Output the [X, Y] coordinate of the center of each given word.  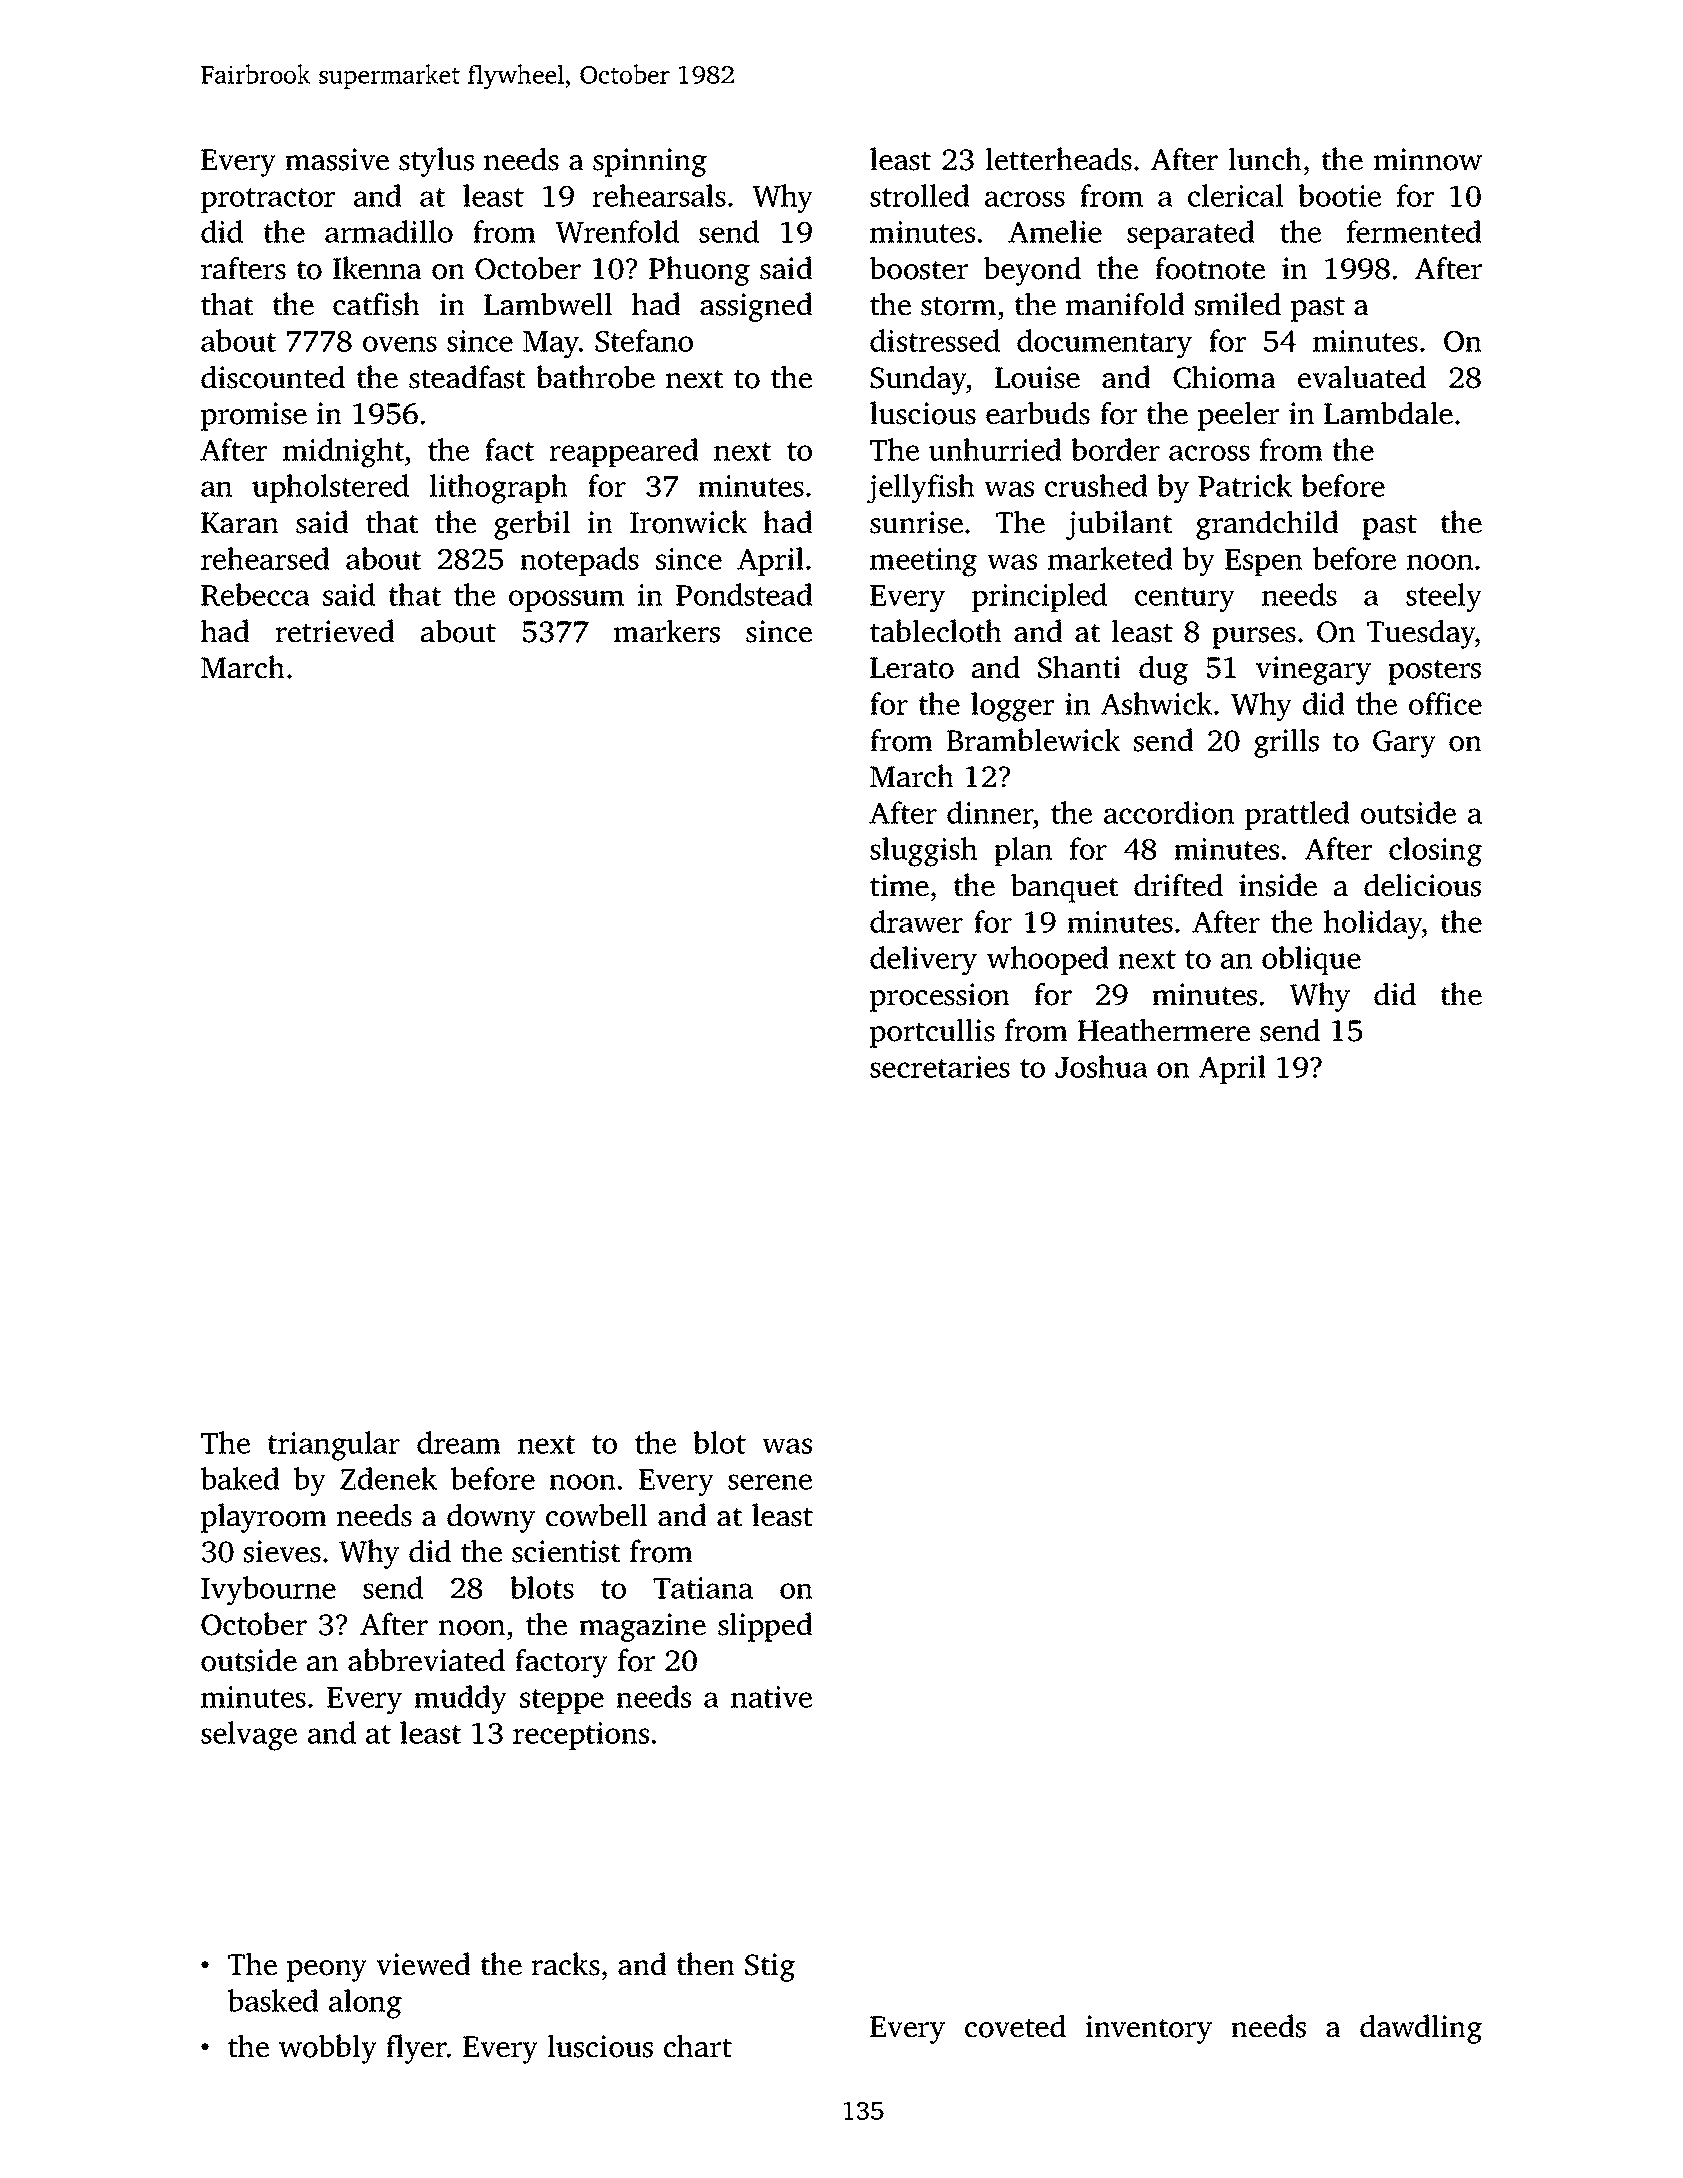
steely [1444, 598]
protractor [268, 200]
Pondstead [744, 594]
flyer [416, 2049]
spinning [650, 162]
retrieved [335, 631]
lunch [1265, 159]
